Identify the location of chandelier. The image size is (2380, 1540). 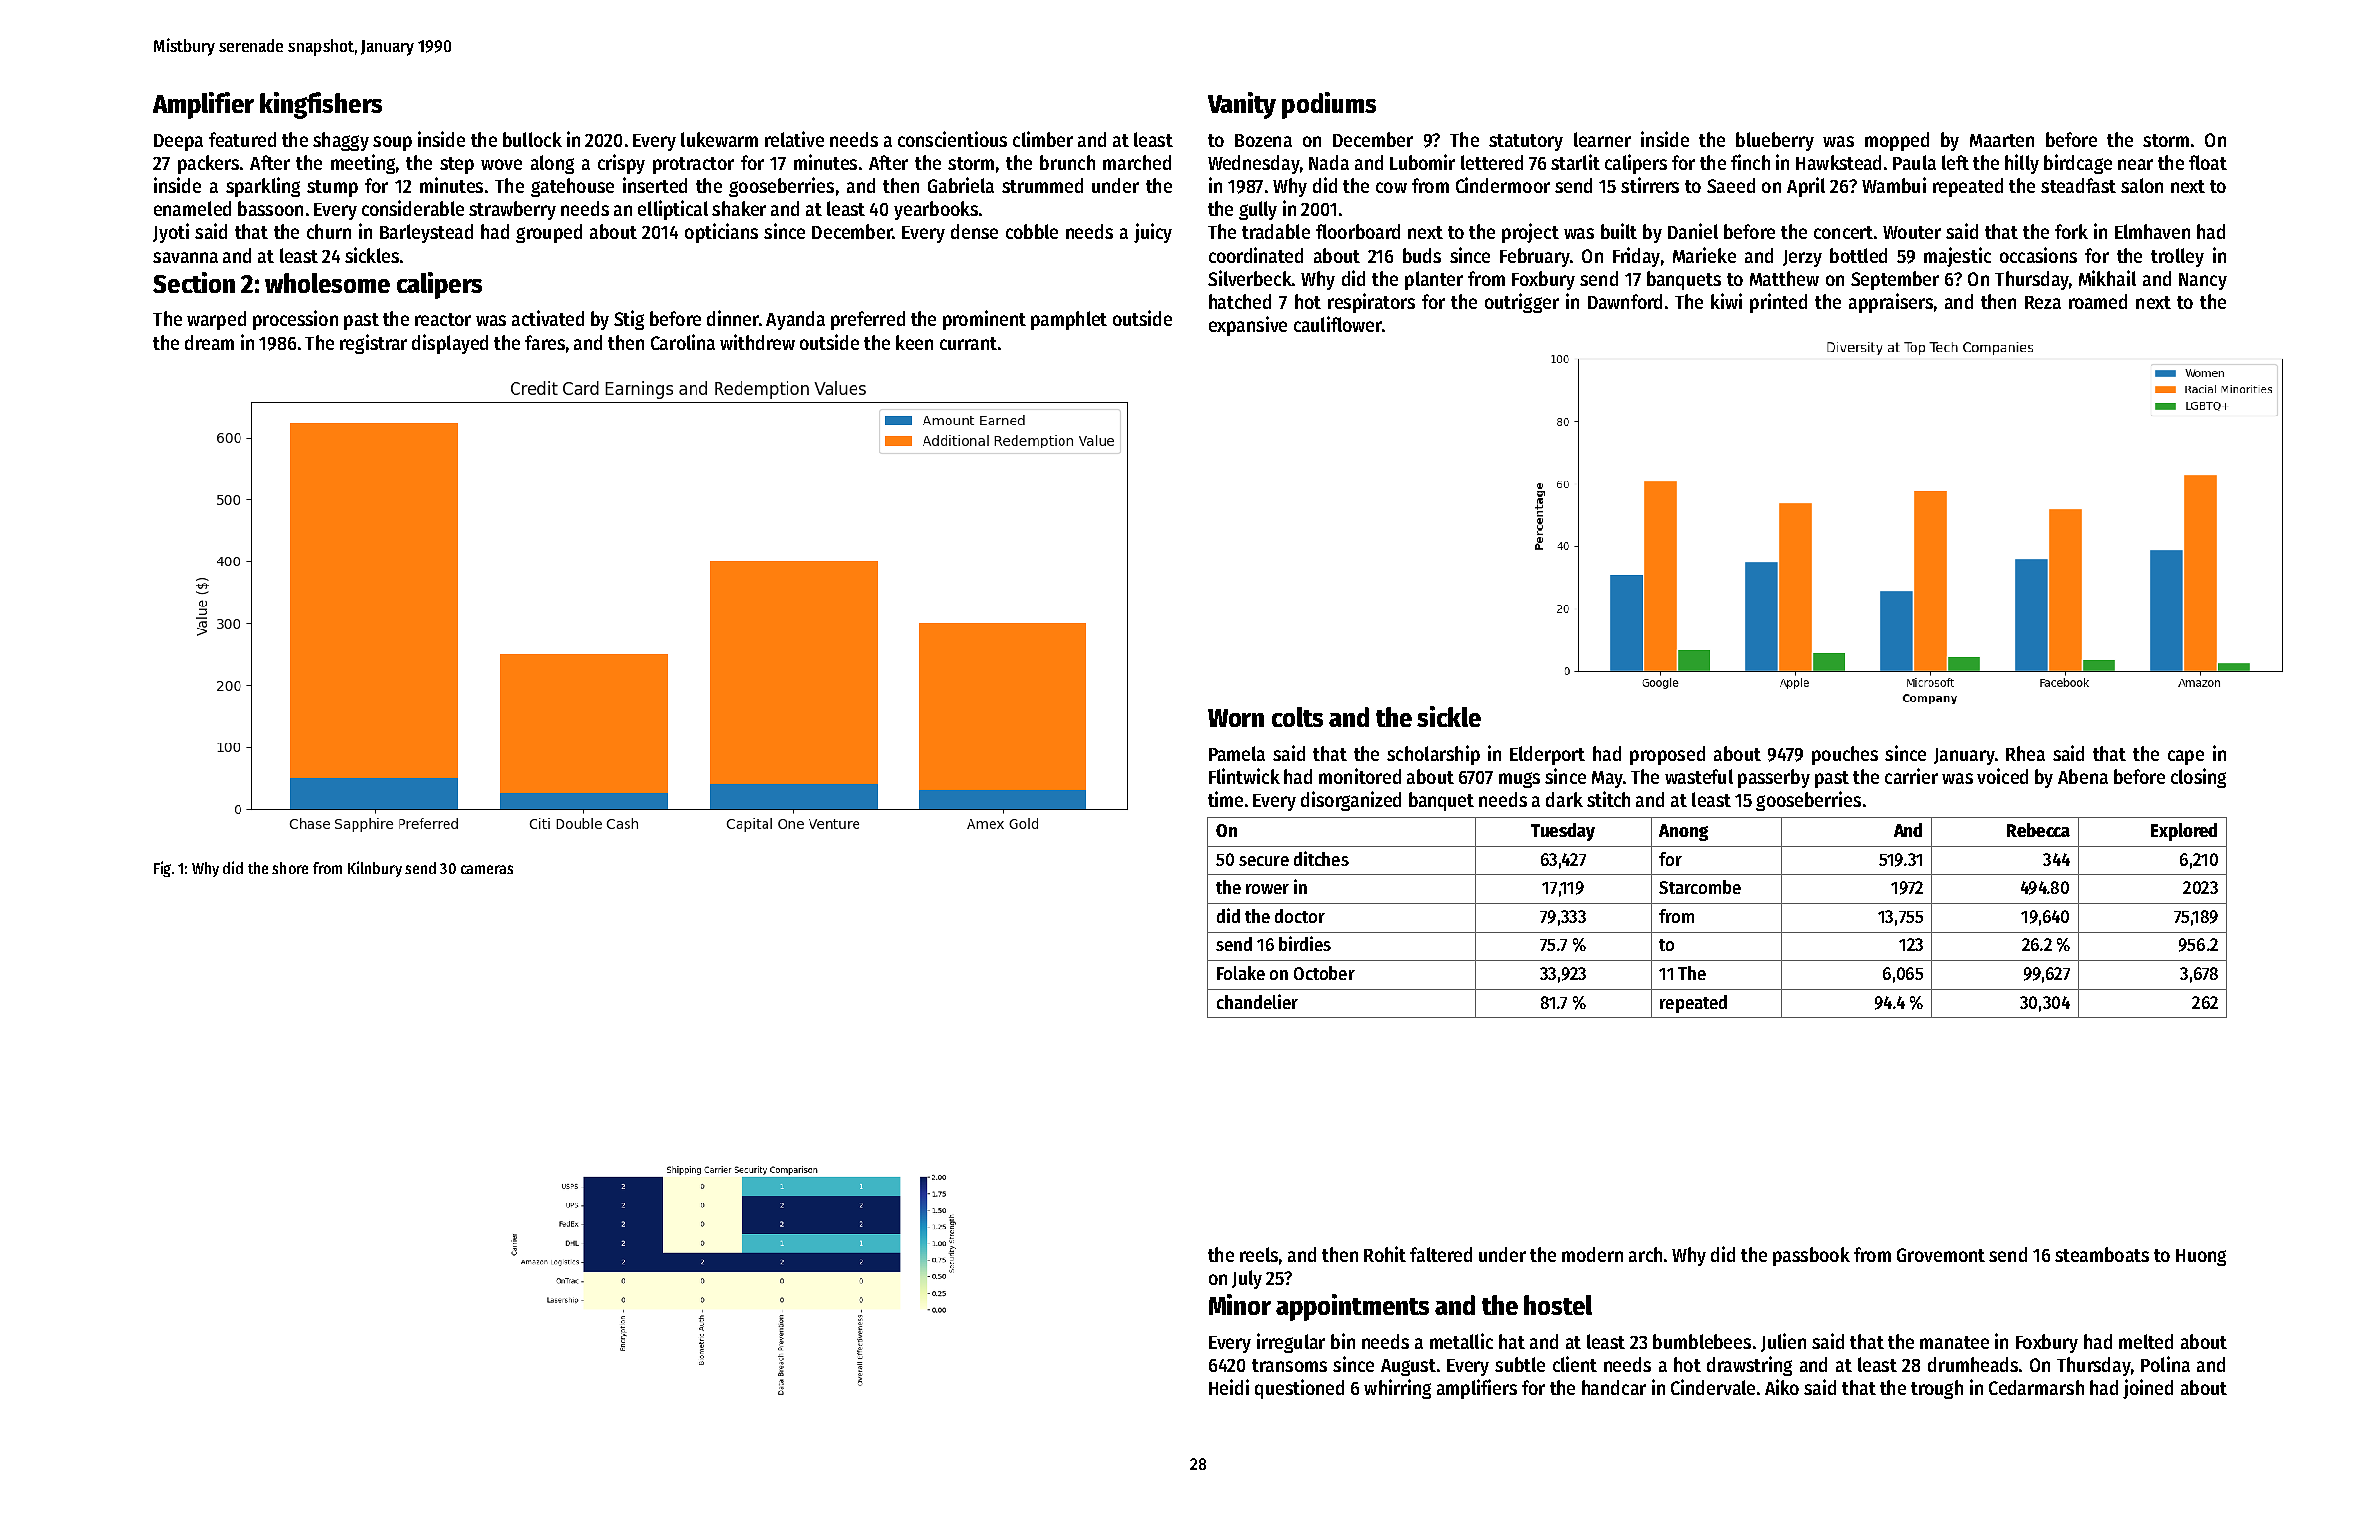
(1257, 1001).
